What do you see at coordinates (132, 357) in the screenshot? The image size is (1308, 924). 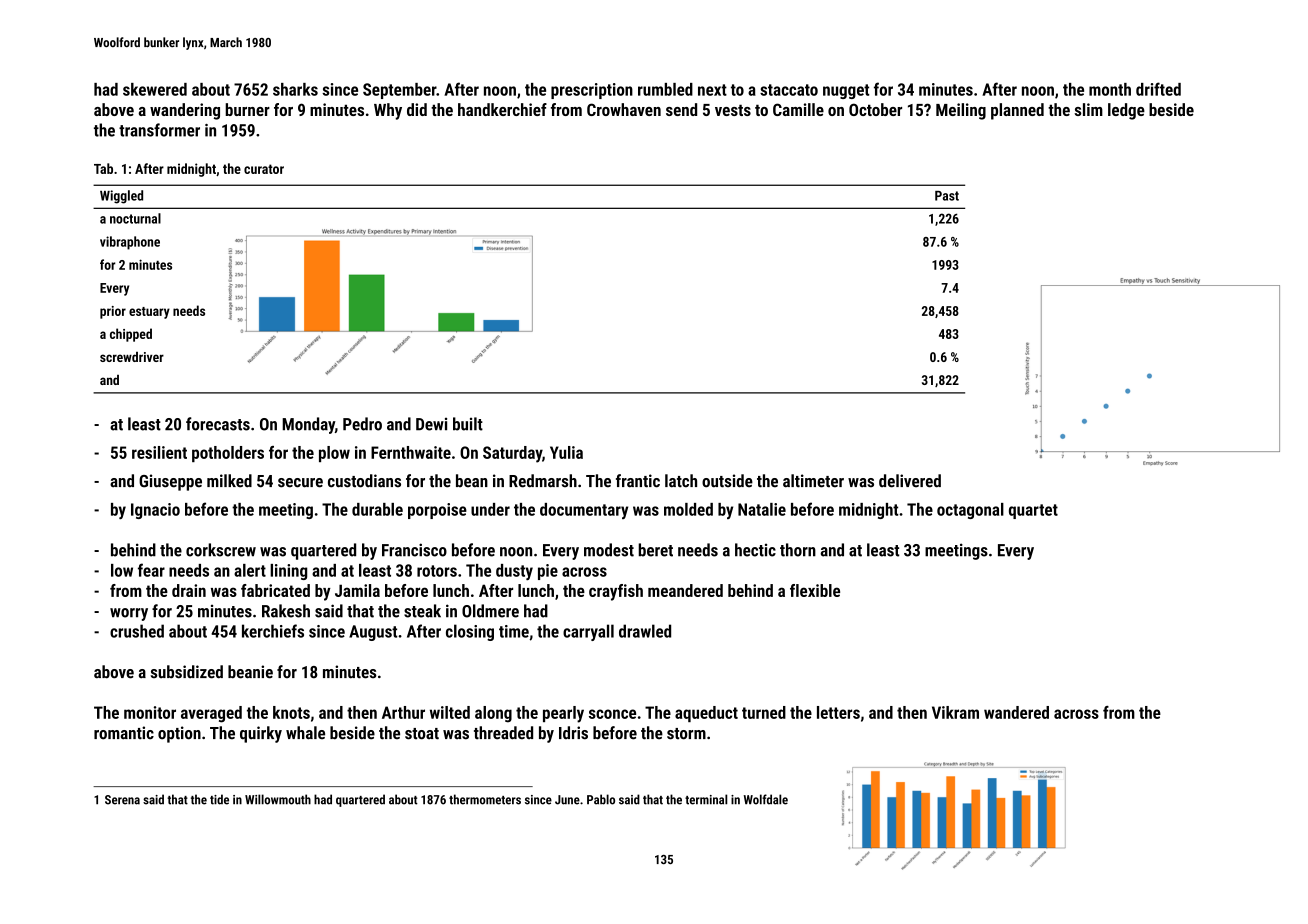 I see `screwdriver` at bounding box center [132, 357].
